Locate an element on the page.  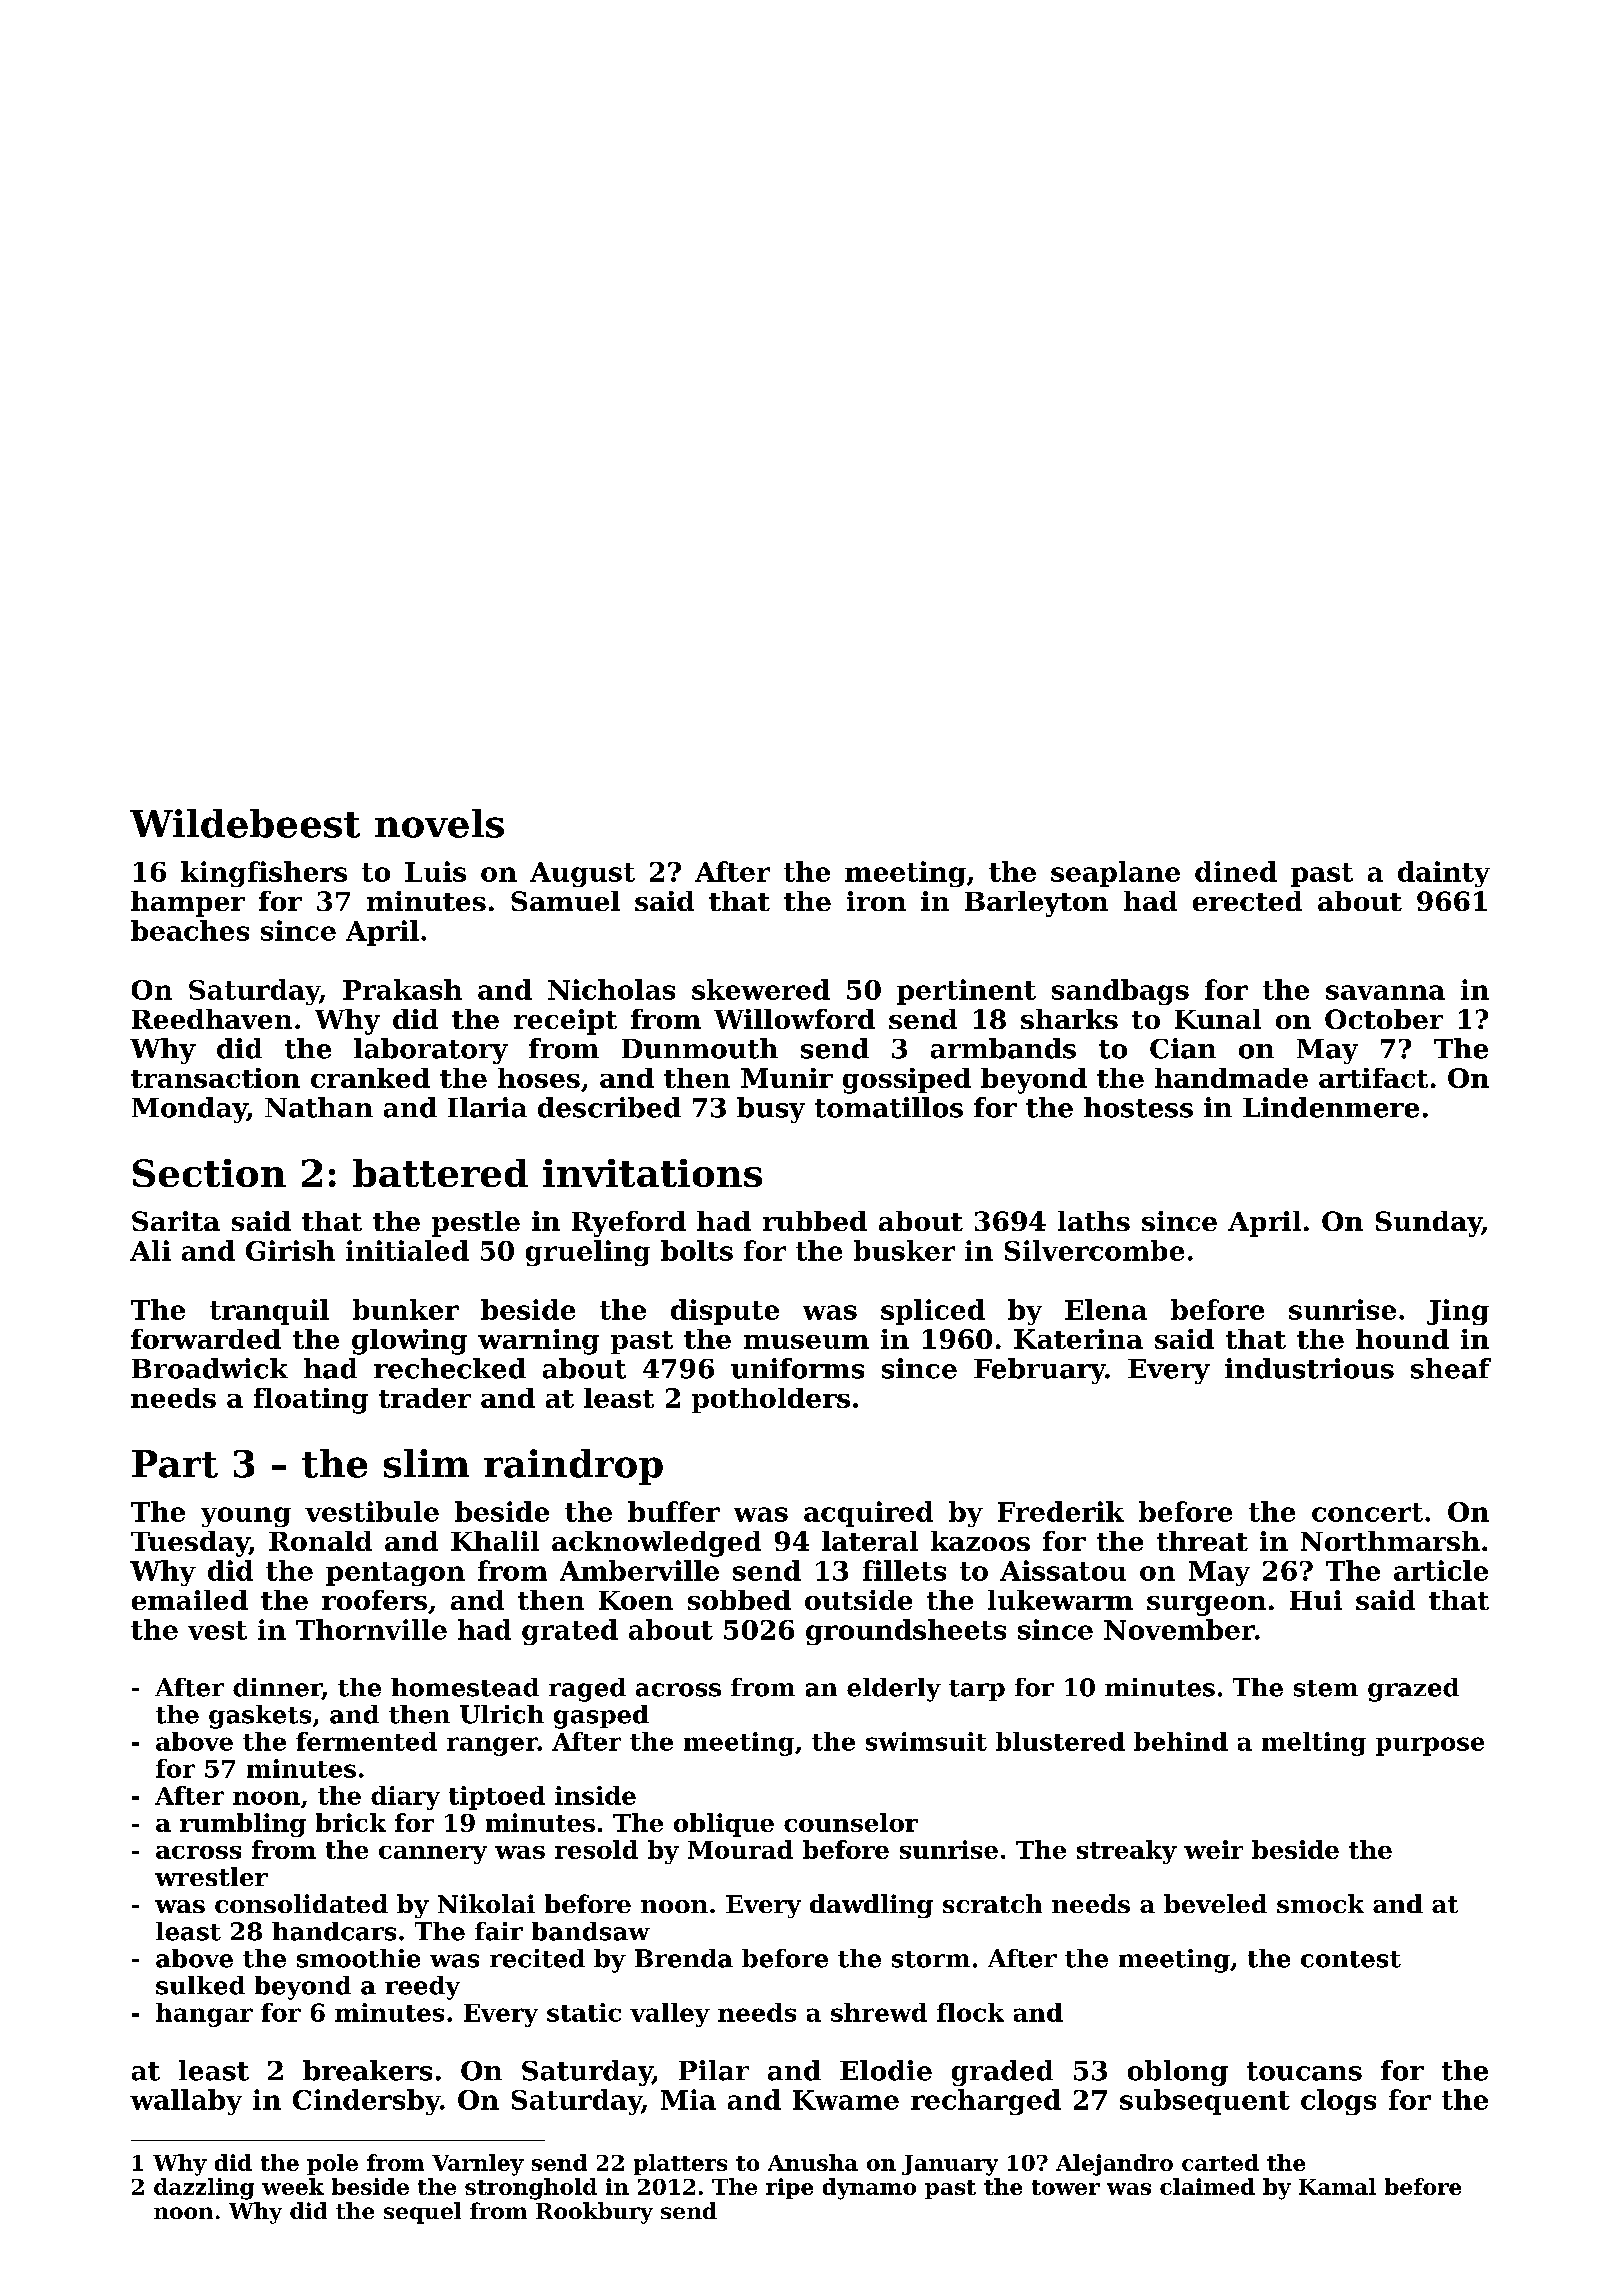
industrious is located at coordinates (1309, 1368).
